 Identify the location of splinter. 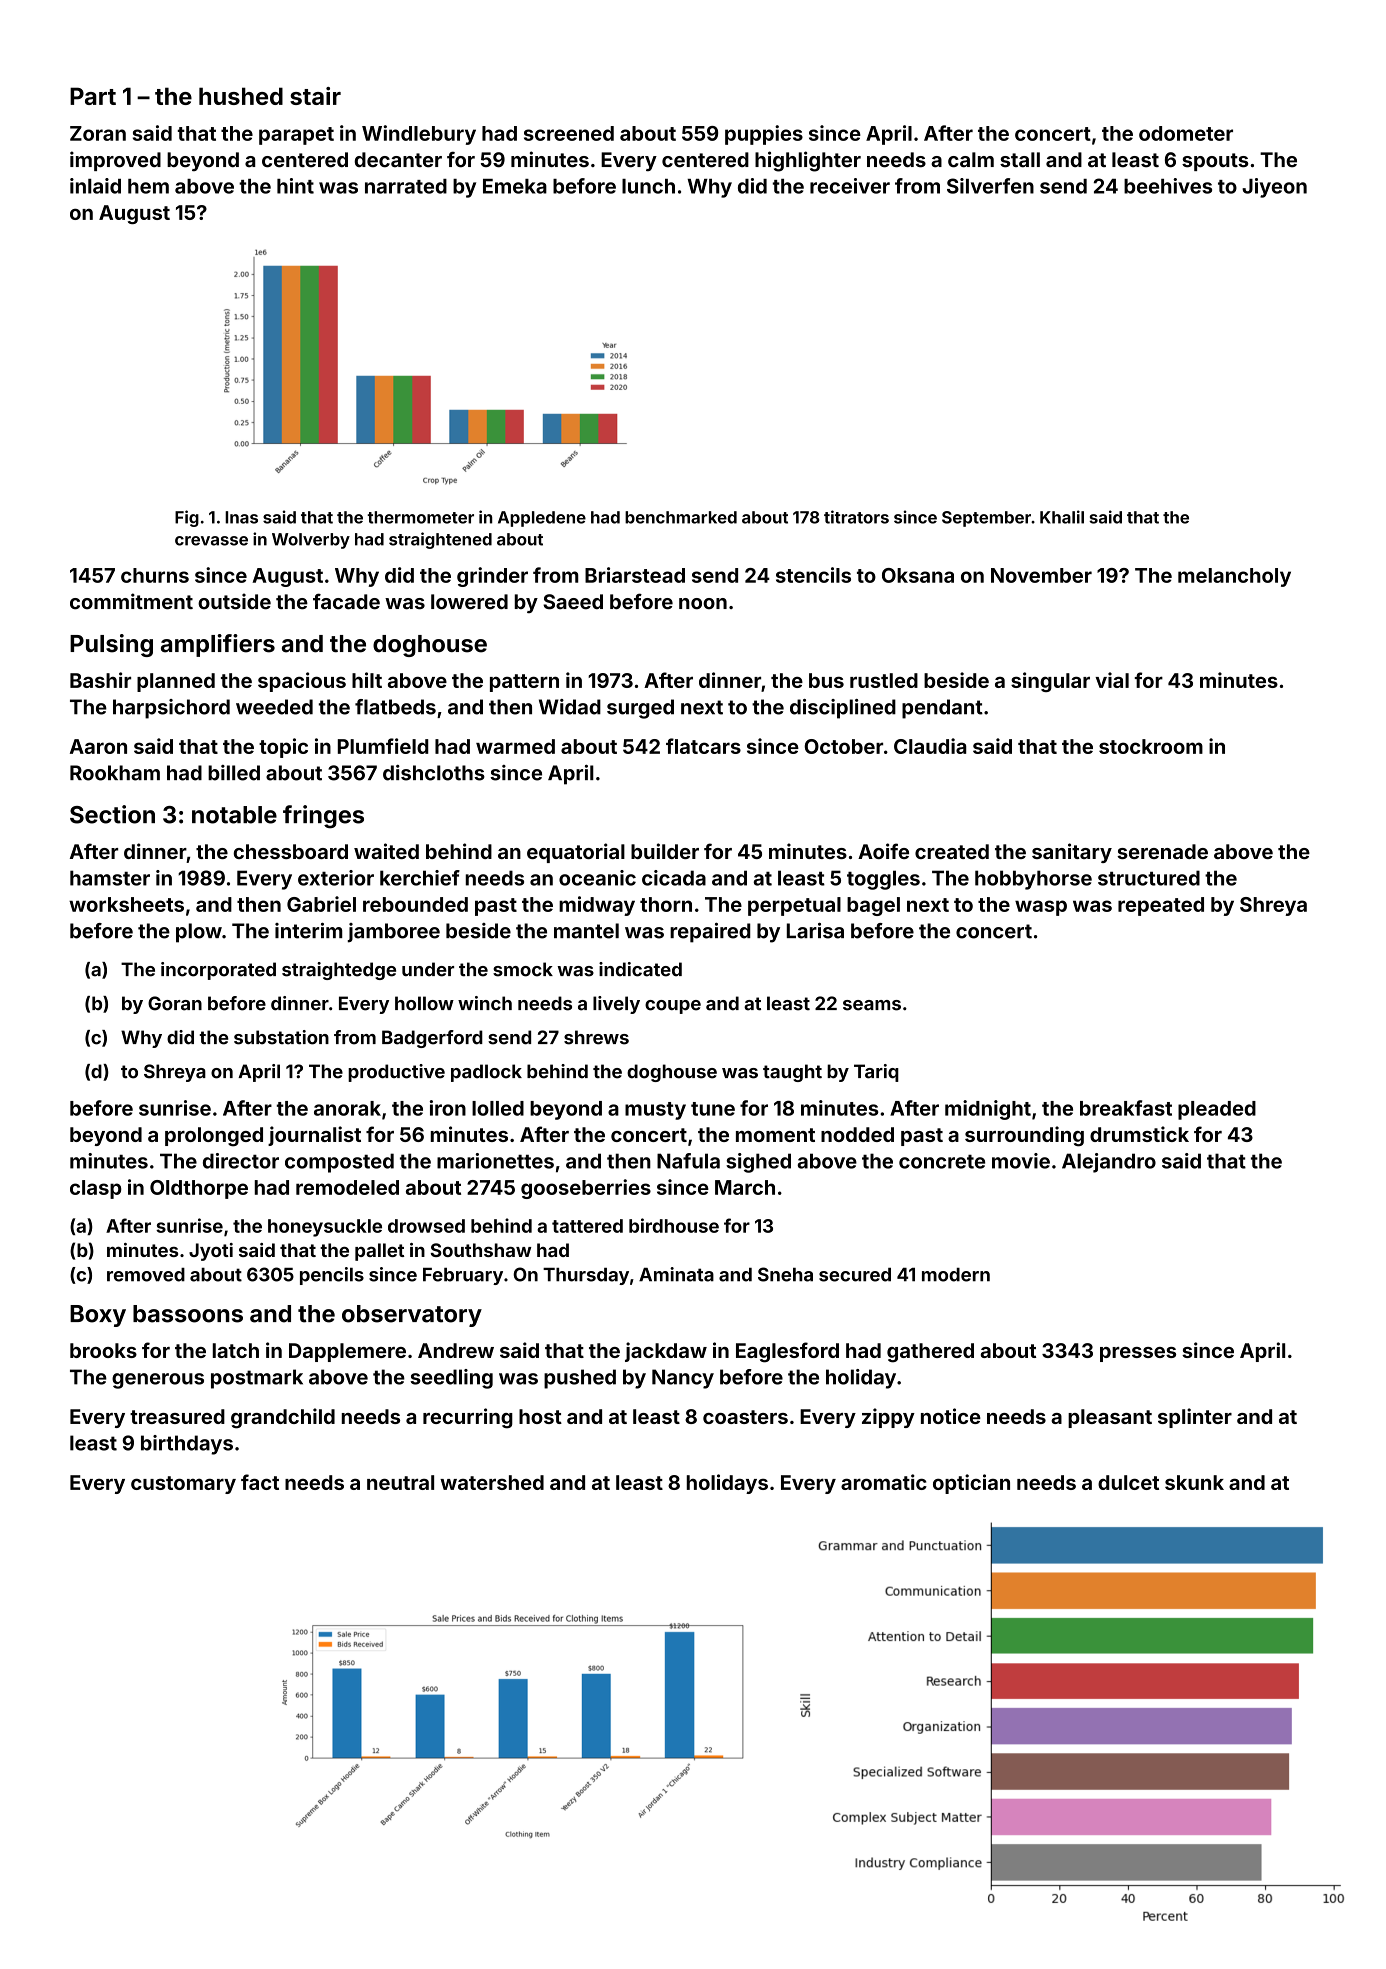
(1195, 1418).
